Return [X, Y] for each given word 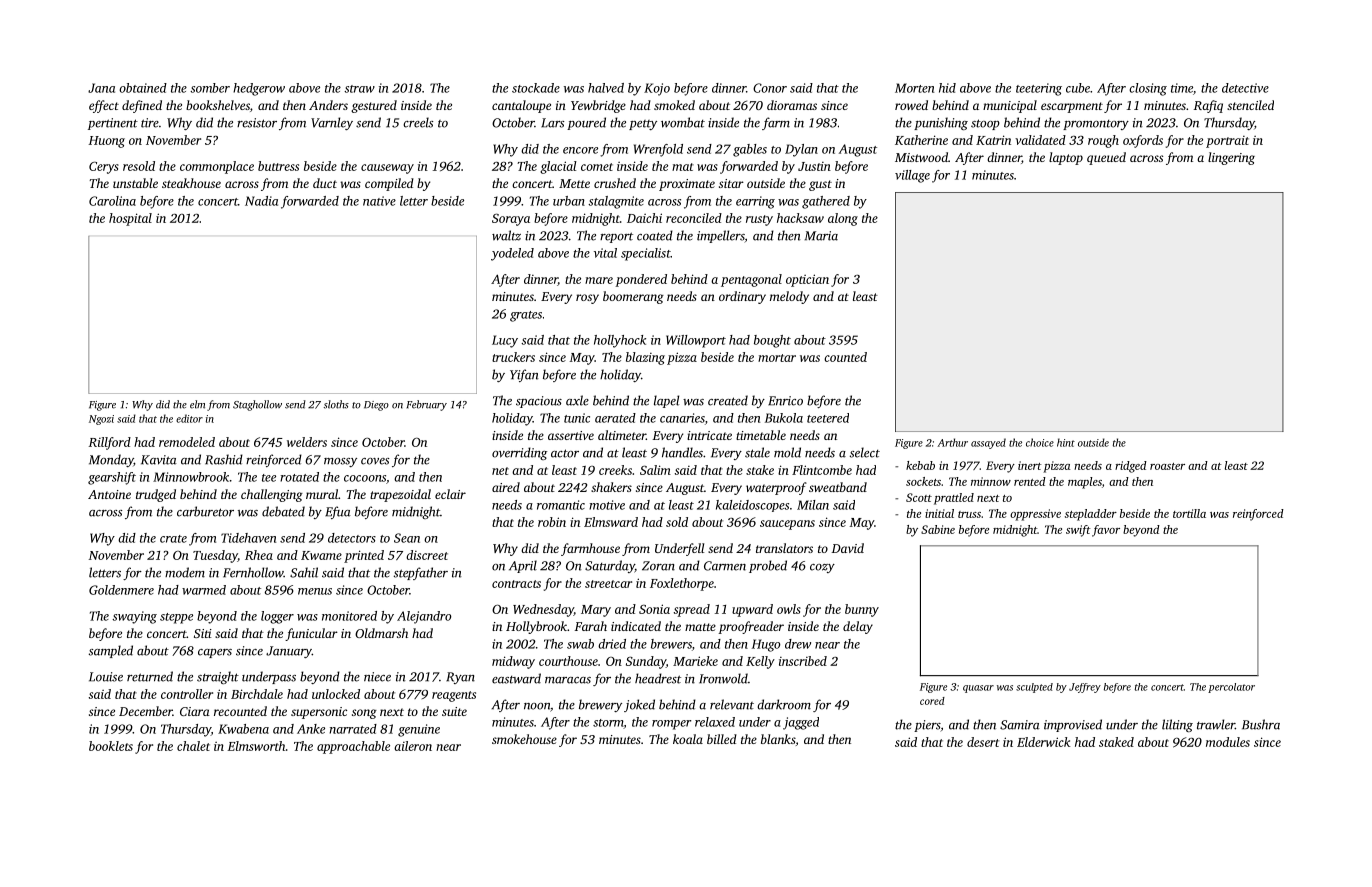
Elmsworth [256, 746]
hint [1066, 442]
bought [772, 341]
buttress [278, 166]
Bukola [784, 418]
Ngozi [101, 420]
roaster [1167, 466]
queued [1106, 158]
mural [322, 494]
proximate [687, 185]
